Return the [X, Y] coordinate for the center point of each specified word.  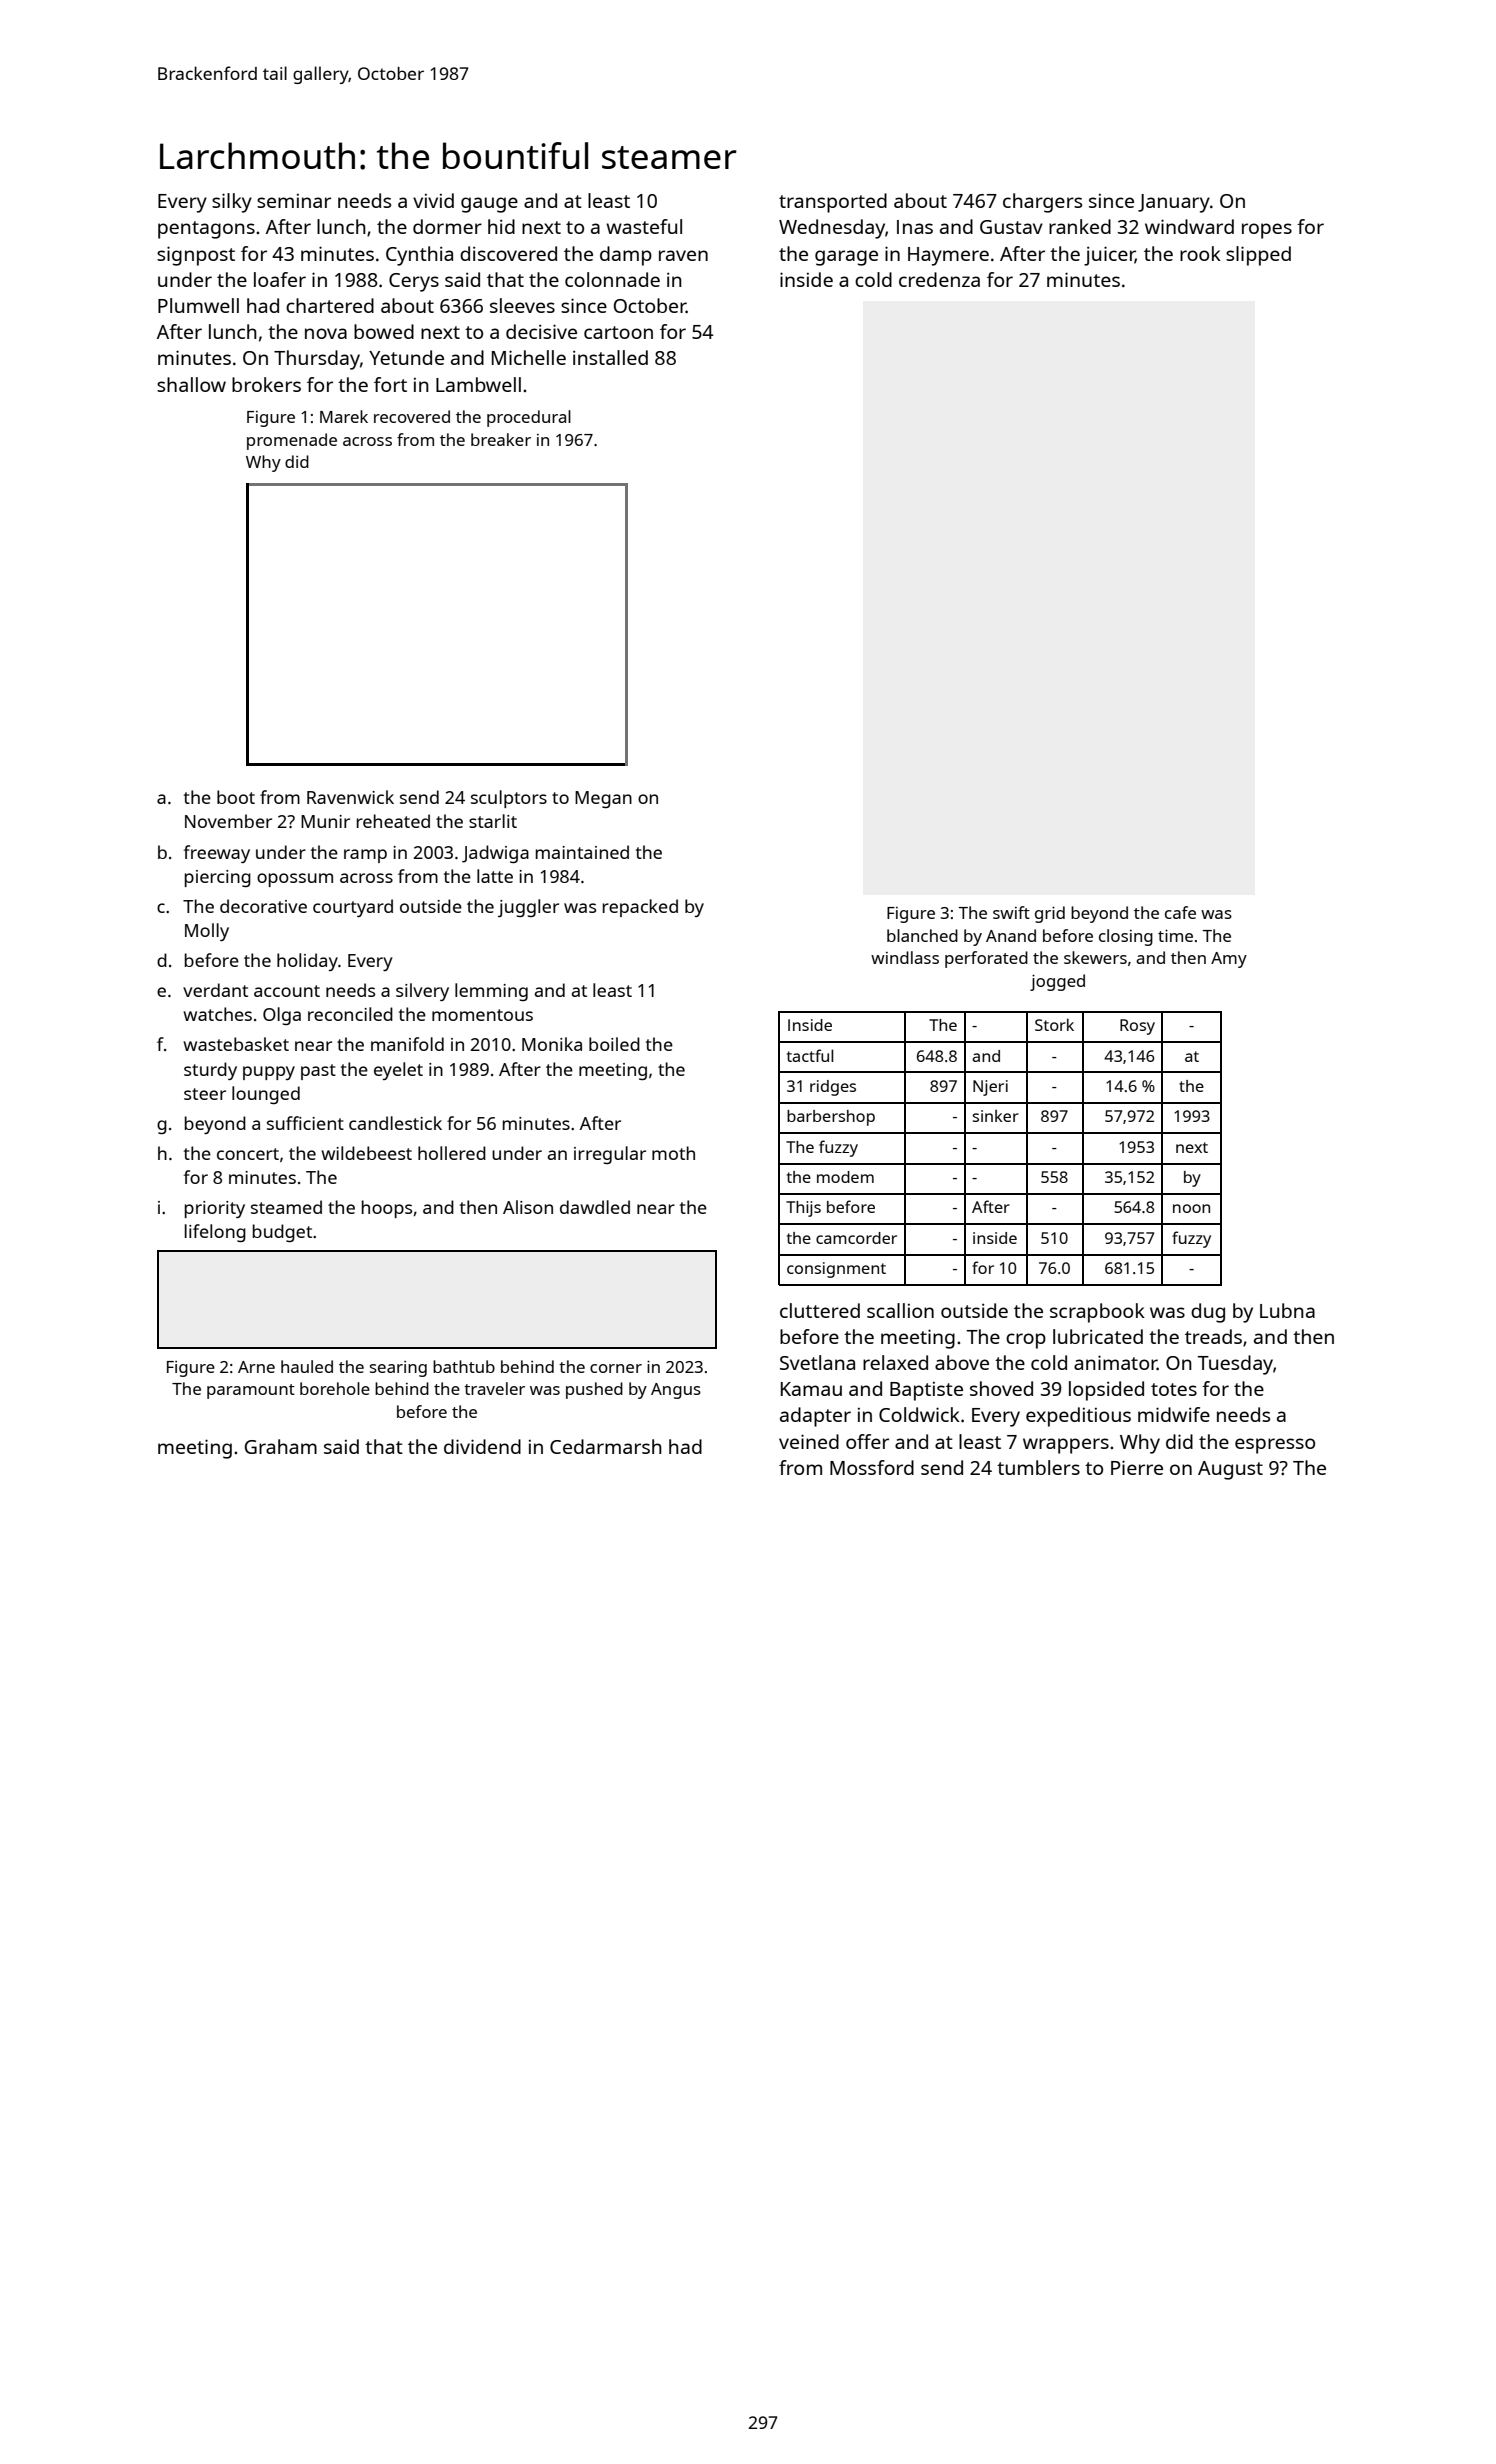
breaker [501, 439]
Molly [207, 932]
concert [248, 1154]
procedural [529, 418]
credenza [939, 279]
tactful [810, 1055]
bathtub [464, 1366]
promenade [292, 441]
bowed [384, 331]
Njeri [990, 1088]
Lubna [1287, 1310]
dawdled [595, 1207]
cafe [1180, 912]
